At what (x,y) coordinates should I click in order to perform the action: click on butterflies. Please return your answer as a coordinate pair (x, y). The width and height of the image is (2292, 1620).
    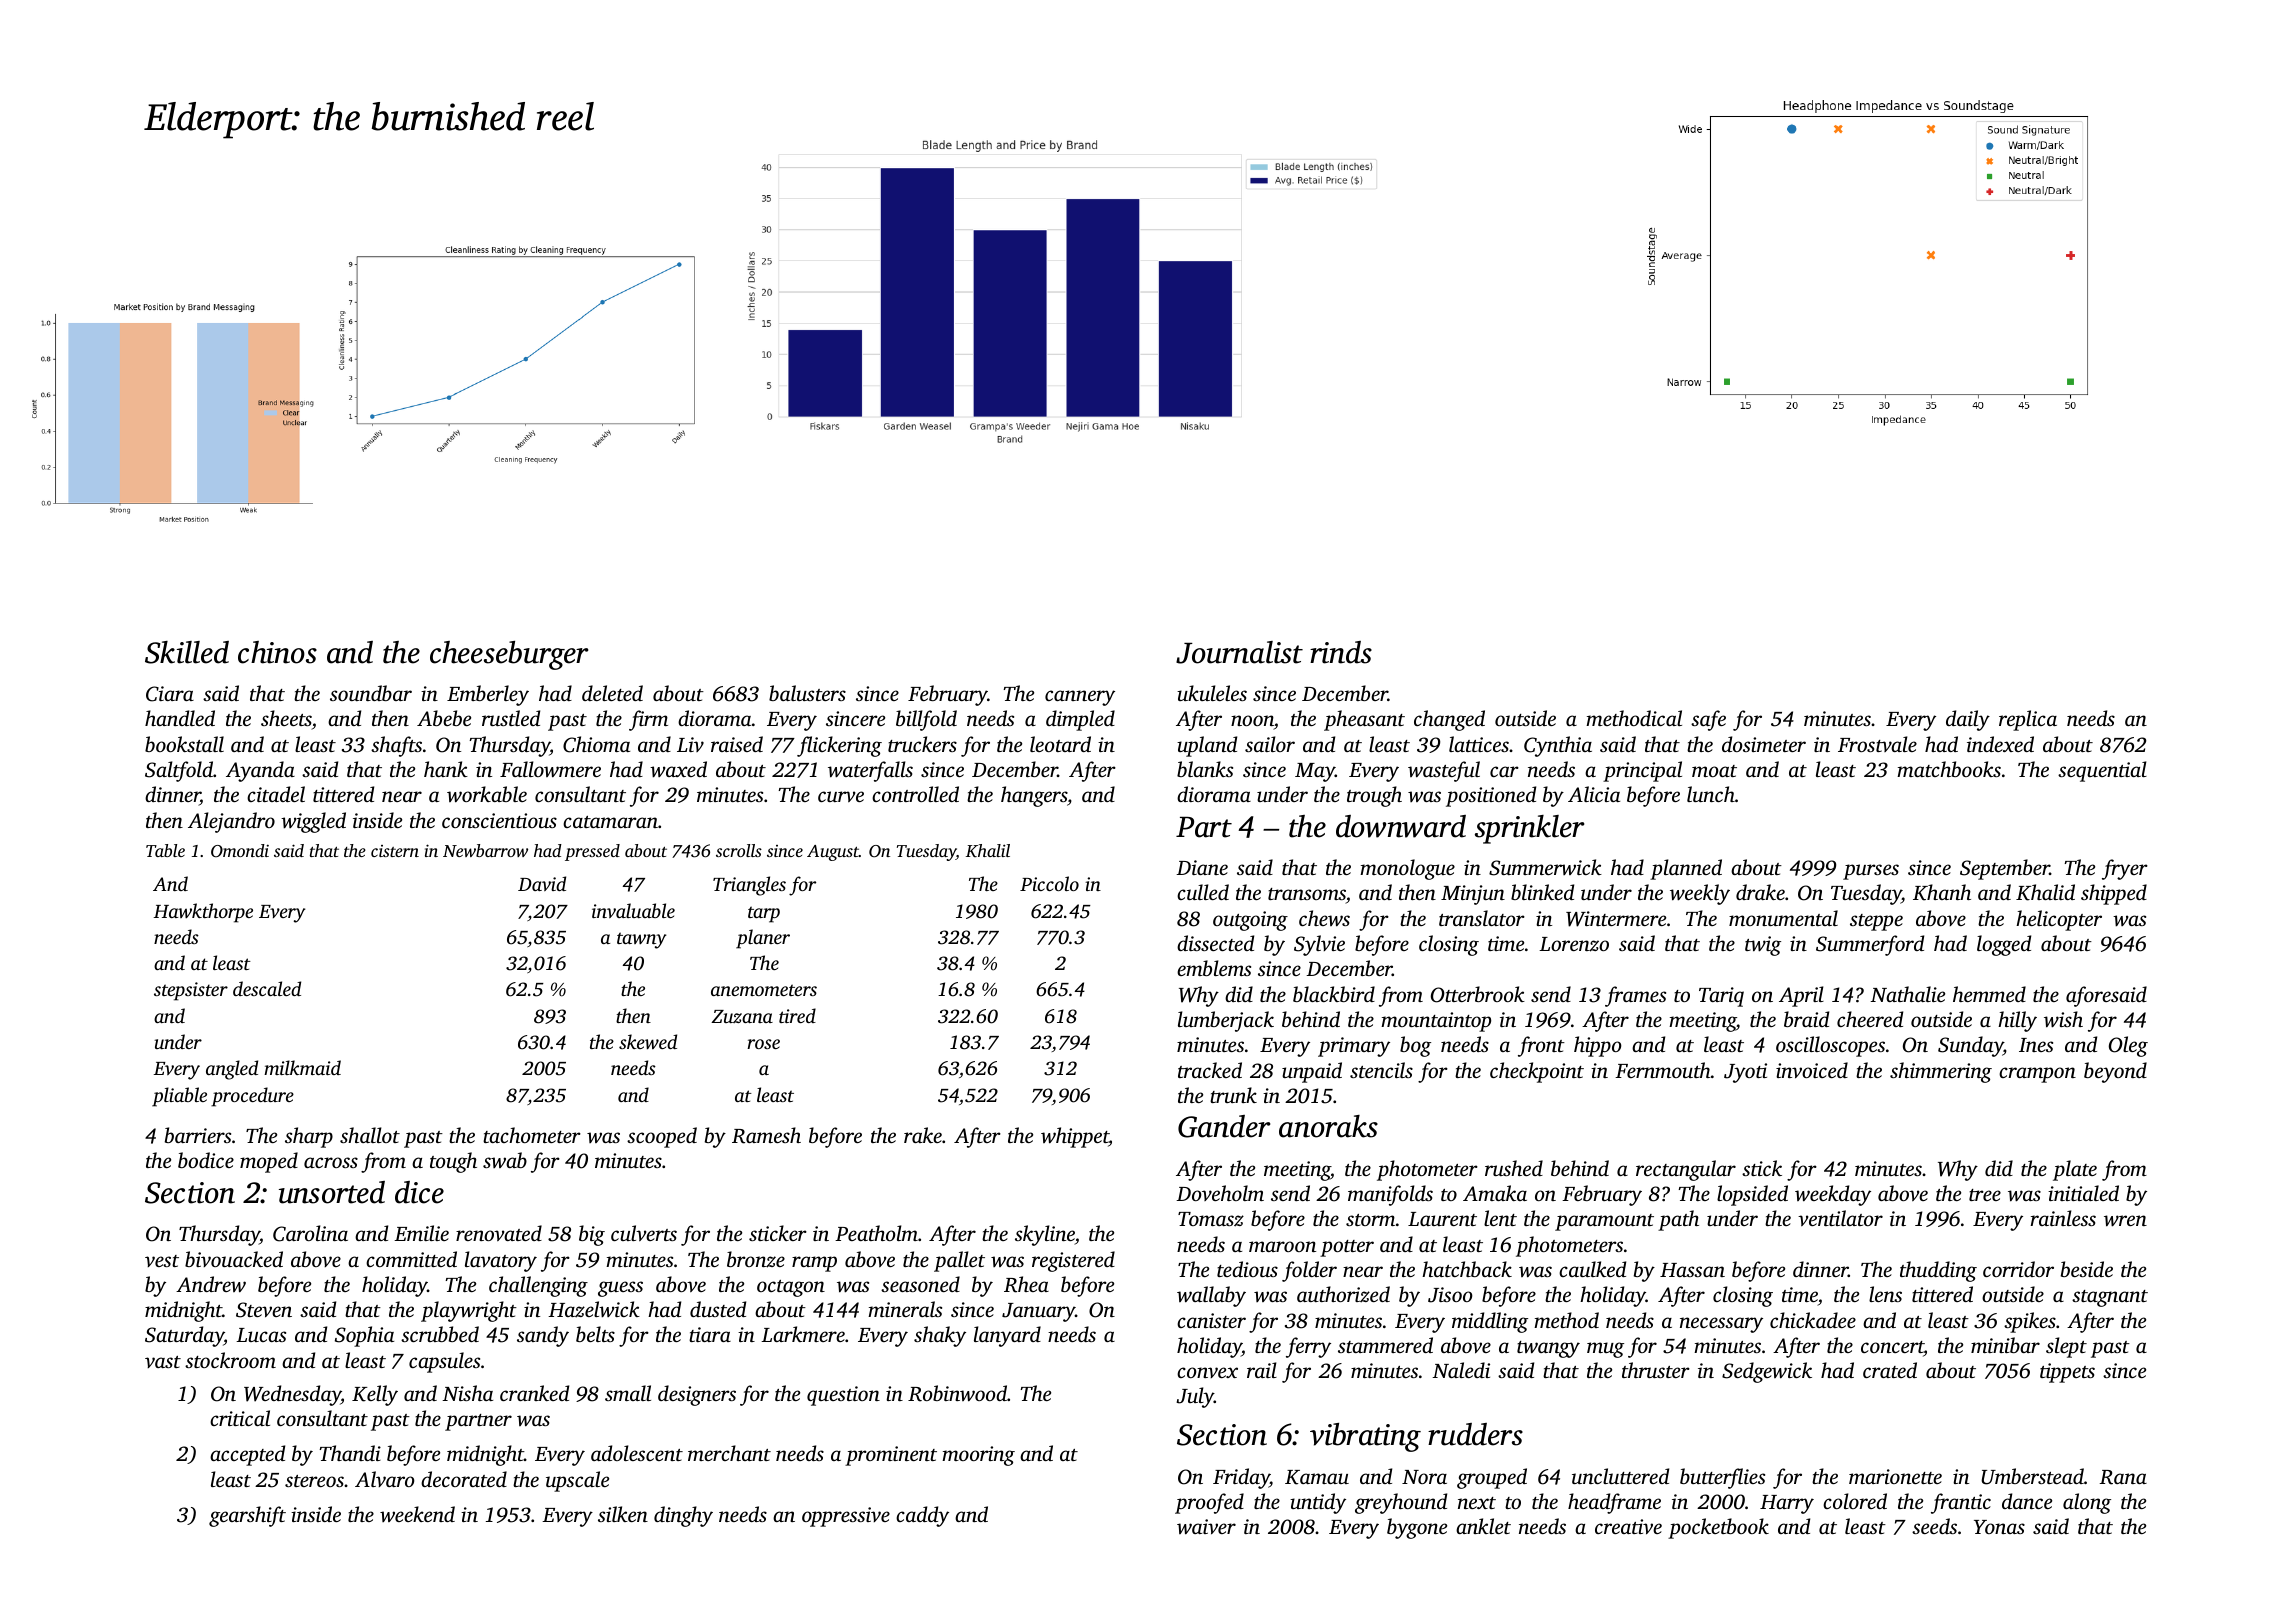
    Looking at the image, I should click on (1722, 1478).
